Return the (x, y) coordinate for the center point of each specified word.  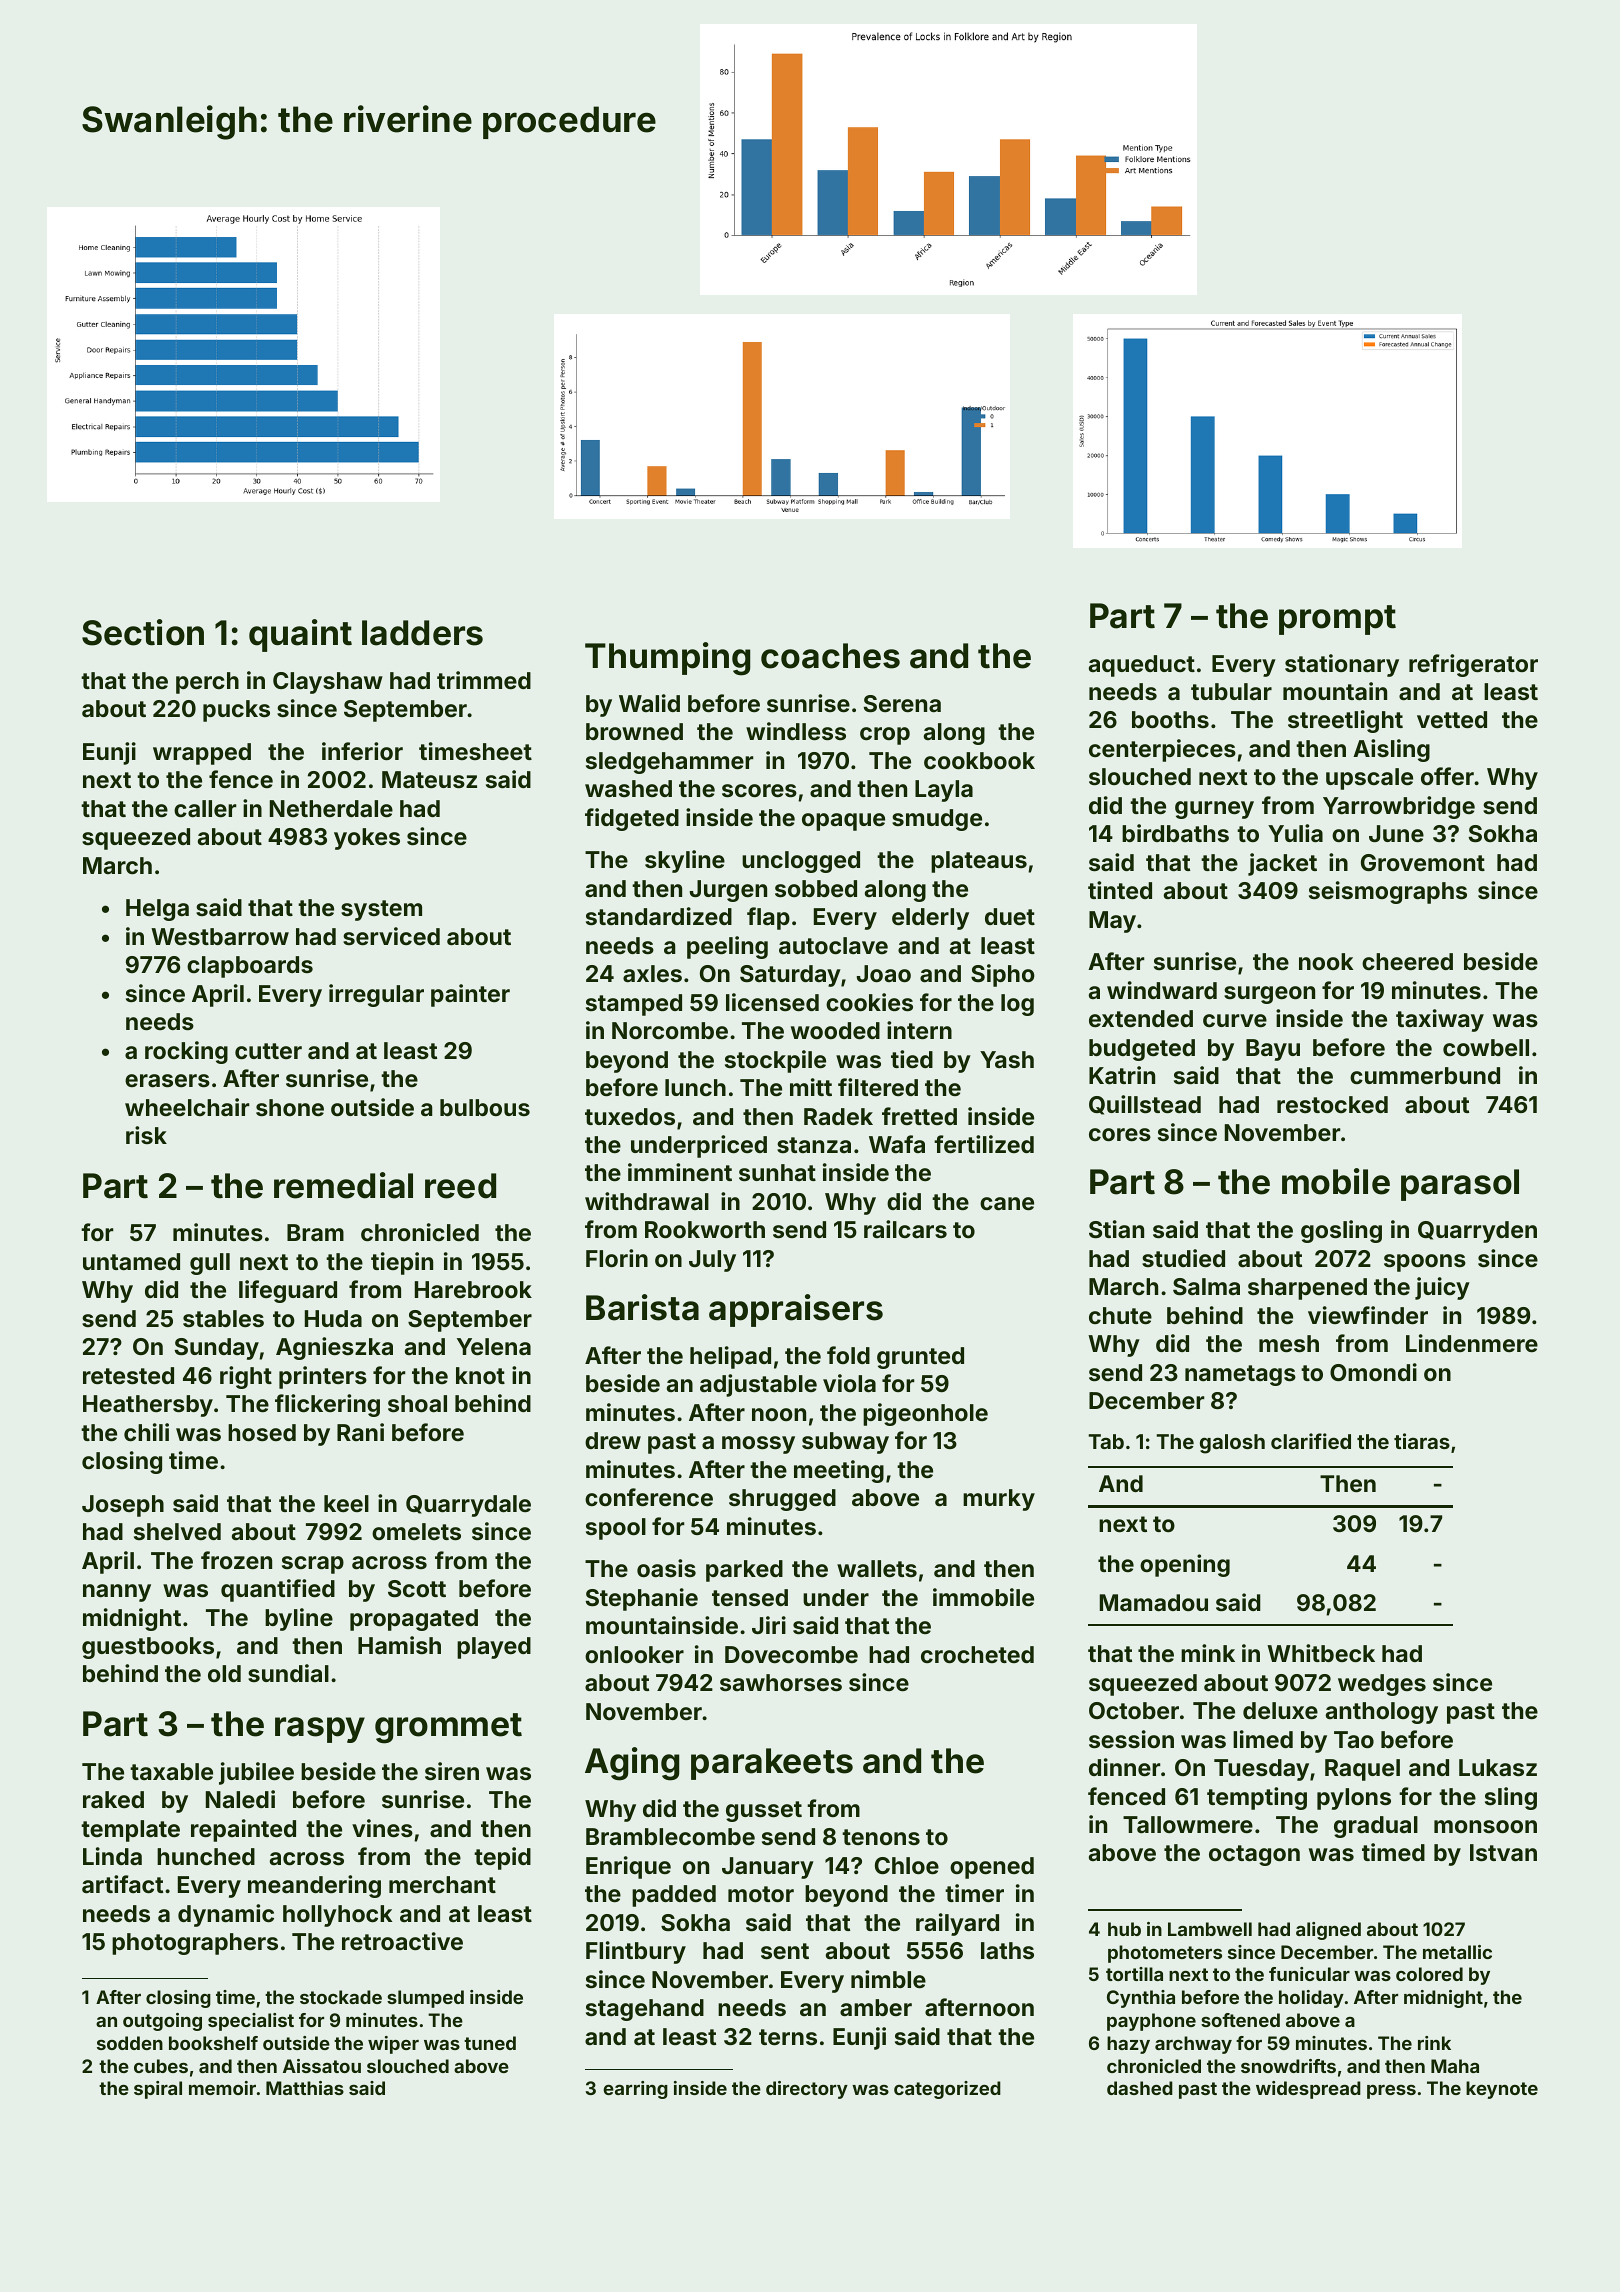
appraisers (796, 1310)
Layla (944, 791)
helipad (730, 1357)
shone (290, 1107)
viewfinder (1368, 1315)
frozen (236, 1560)
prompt (1337, 620)
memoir (222, 2088)
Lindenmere (1472, 1343)
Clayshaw (328, 683)
